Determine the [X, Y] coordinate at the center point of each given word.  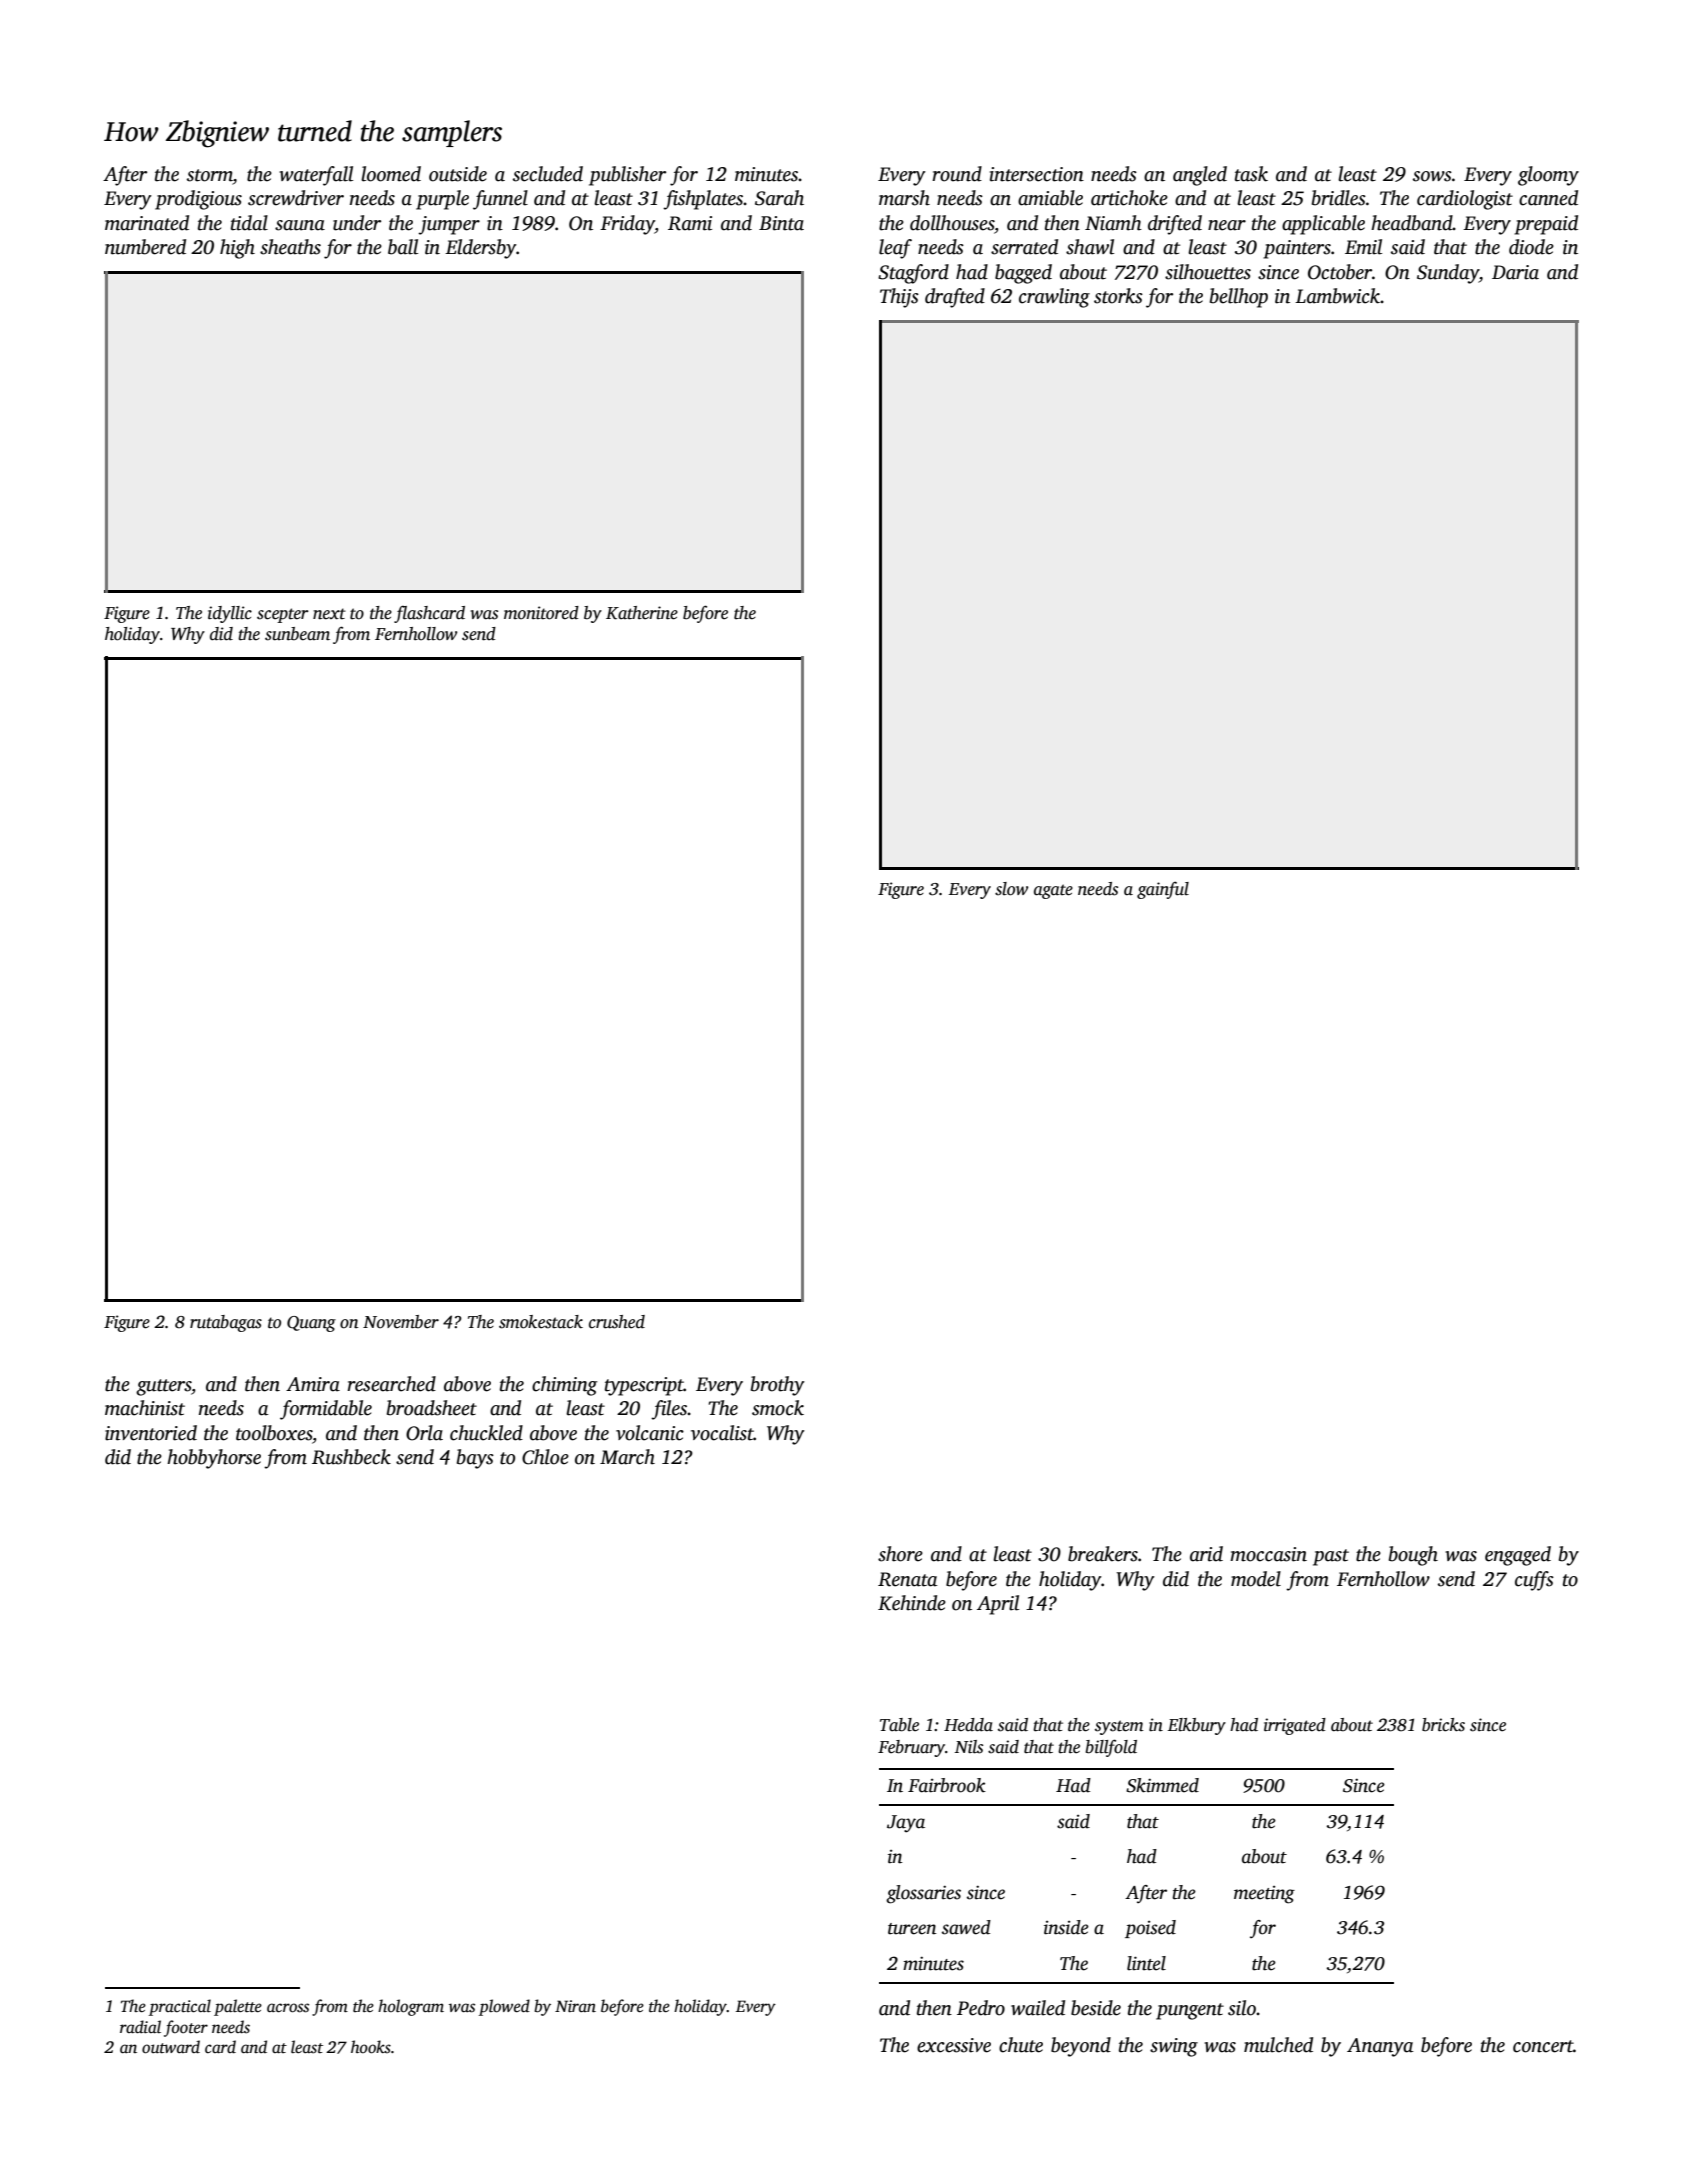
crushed [617, 1322]
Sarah [779, 198]
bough [1413, 1556]
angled [1200, 176]
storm [210, 175]
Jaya [906, 1824]
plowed [504, 2007]
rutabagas [226, 1323]
